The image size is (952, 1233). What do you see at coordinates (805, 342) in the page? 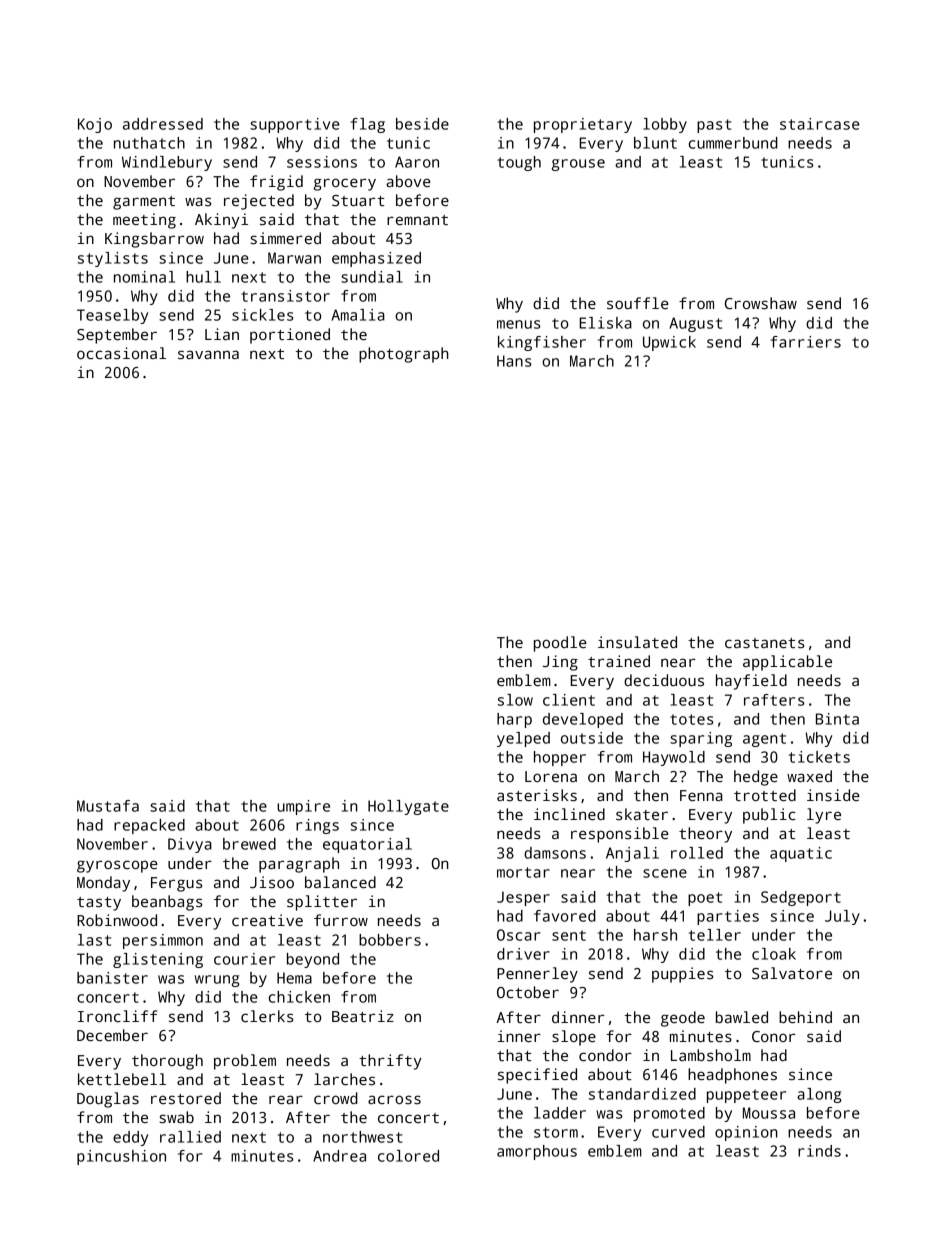
I see `farriers` at bounding box center [805, 342].
